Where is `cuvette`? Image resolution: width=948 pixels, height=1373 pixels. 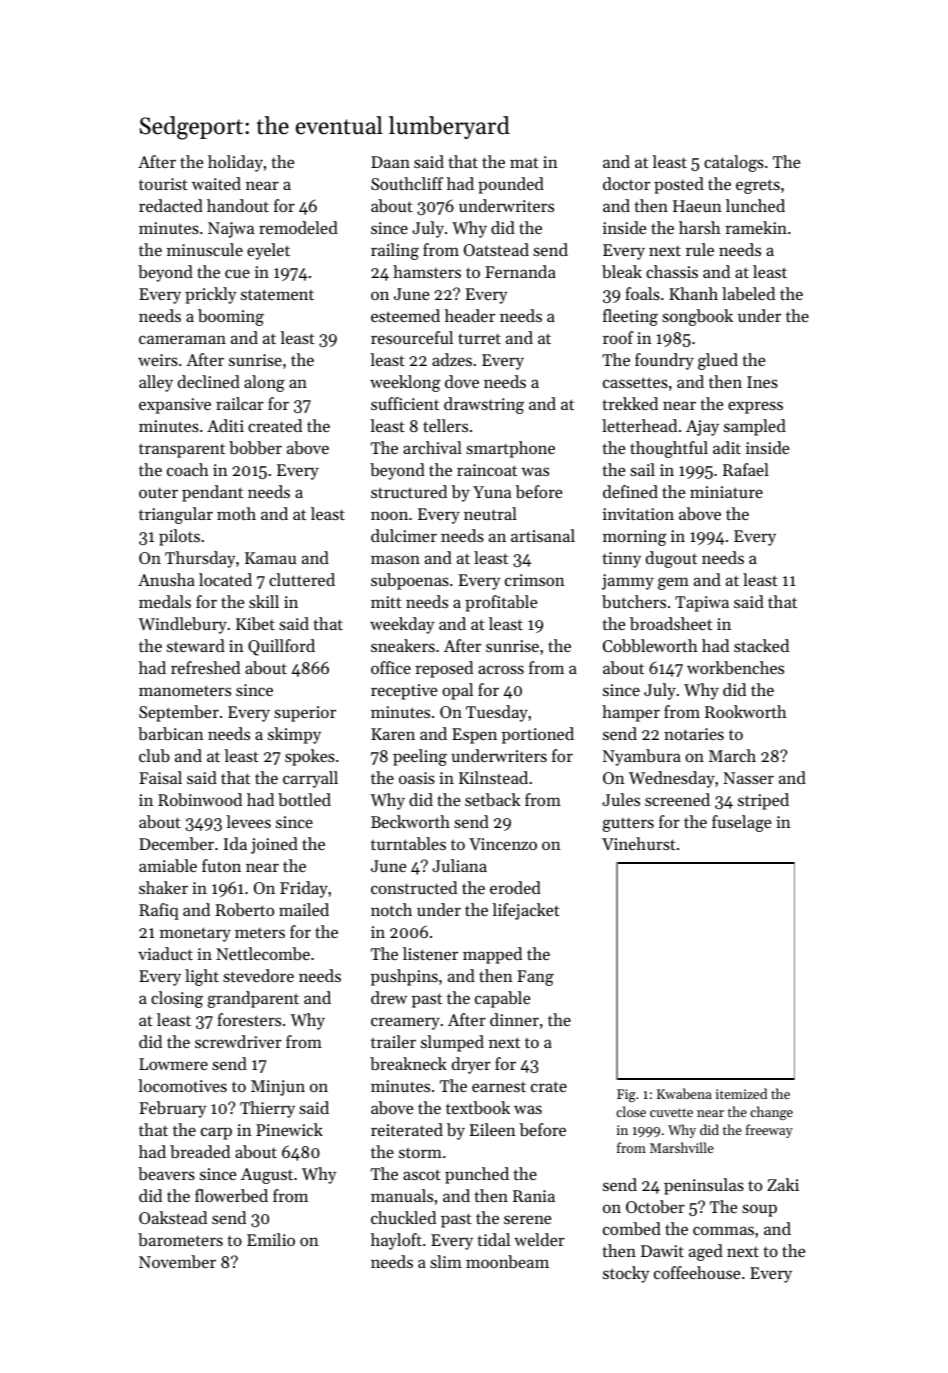
cuvette is located at coordinates (671, 1112).
